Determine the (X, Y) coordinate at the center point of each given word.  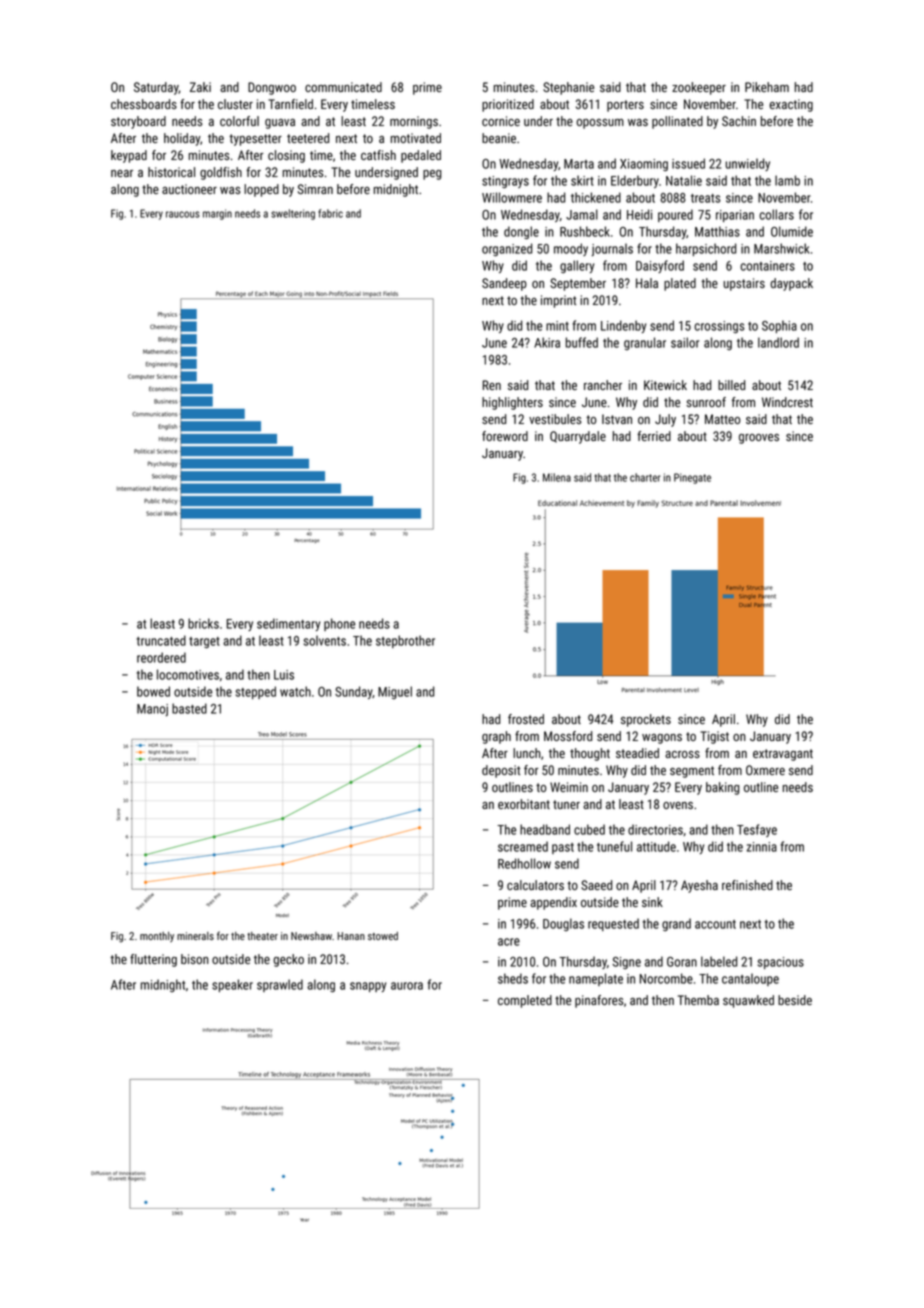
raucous (183, 214)
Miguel (395, 692)
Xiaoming (644, 165)
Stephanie (568, 88)
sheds (513, 978)
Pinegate (692, 478)
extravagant (783, 755)
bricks (203, 623)
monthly (157, 937)
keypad (129, 156)
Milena (557, 477)
